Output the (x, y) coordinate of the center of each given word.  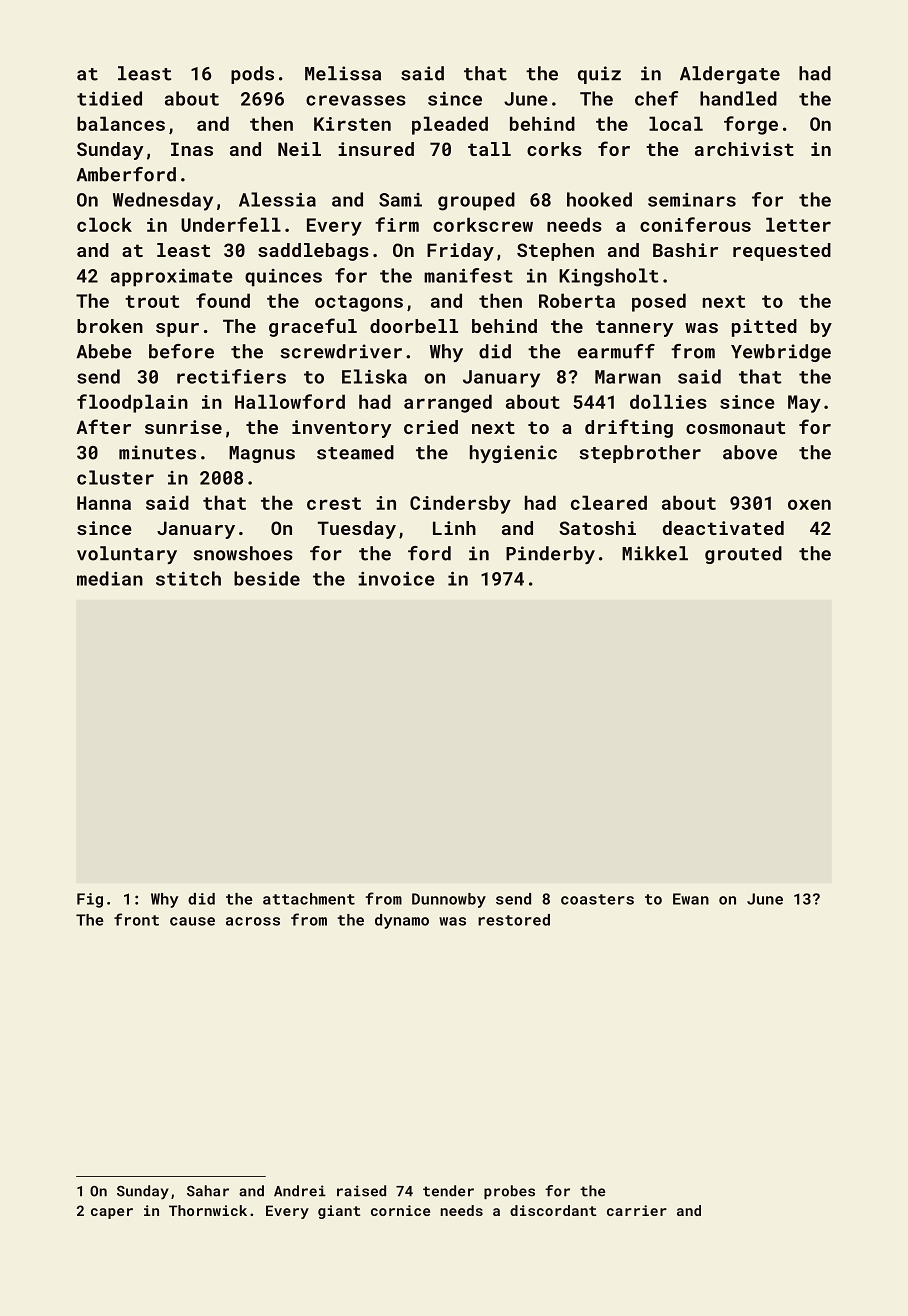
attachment (309, 899)
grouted (743, 555)
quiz (599, 75)
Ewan (691, 899)
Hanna (104, 503)
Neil (299, 149)
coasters (597, 899)
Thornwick (208, 1210)
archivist (744, 149)
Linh (454, 528)
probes (509, 1192)
